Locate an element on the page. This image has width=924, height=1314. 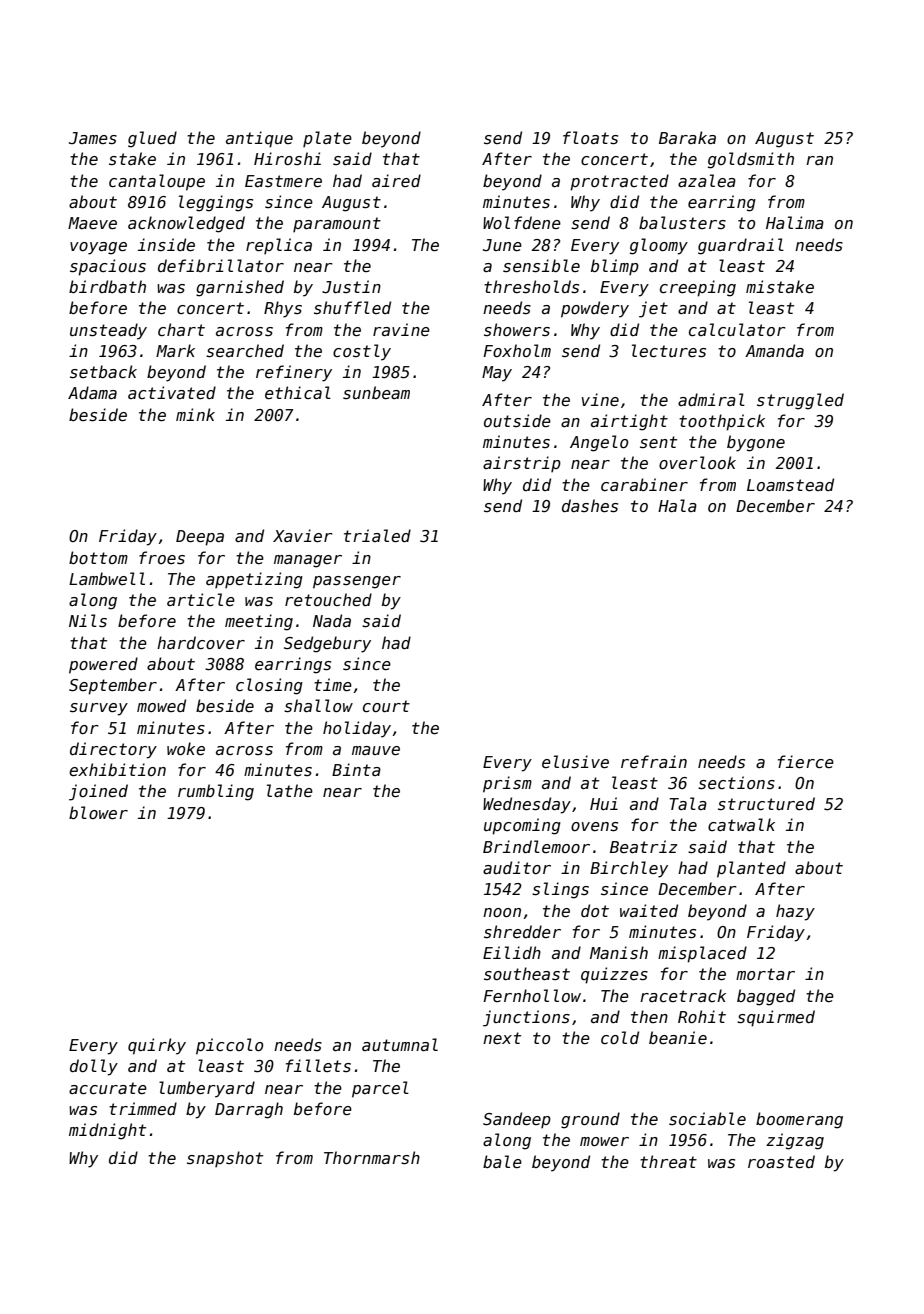
fierce is located at coordinates (806, 761).
